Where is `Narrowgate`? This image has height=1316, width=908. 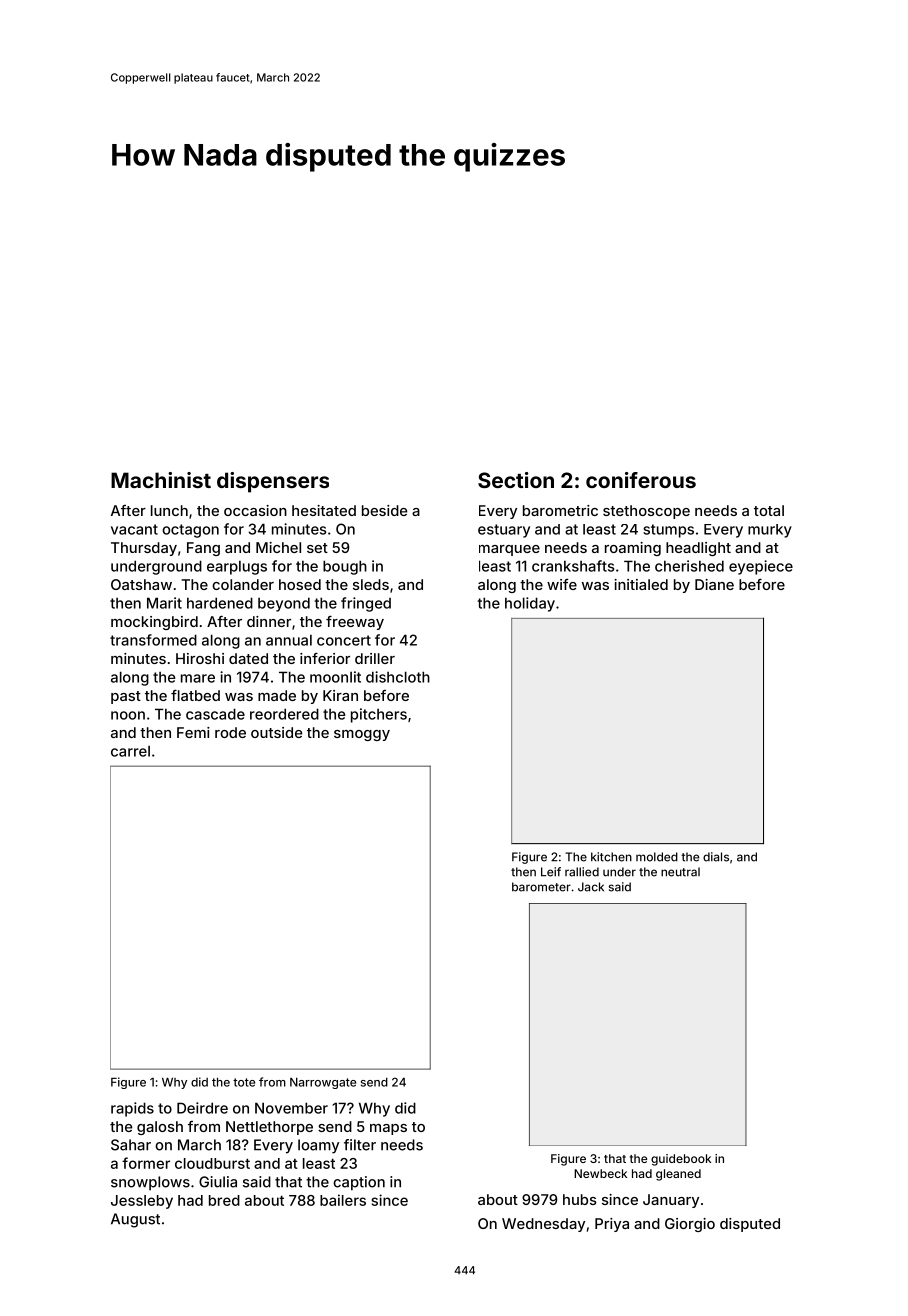 Narrowgate is located at coordinates (323, 1083).
